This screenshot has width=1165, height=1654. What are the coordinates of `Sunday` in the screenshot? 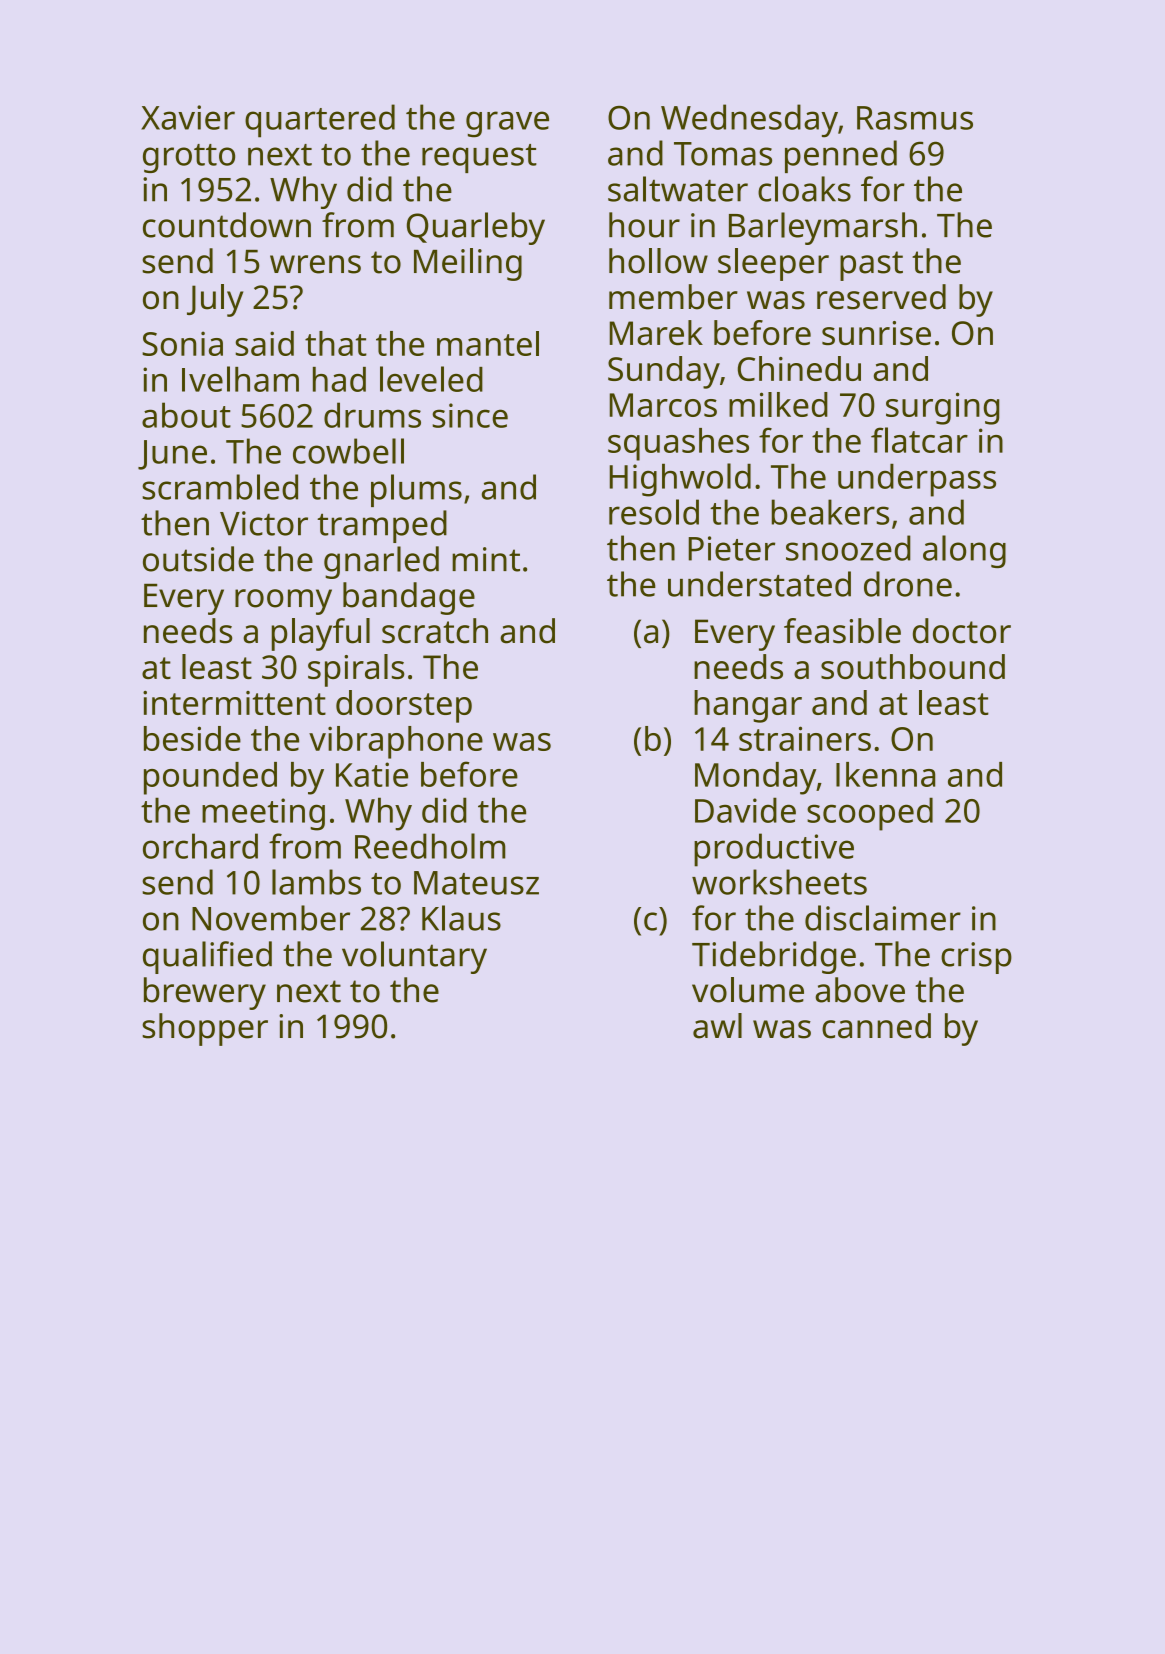 It's located at (664, 372).
